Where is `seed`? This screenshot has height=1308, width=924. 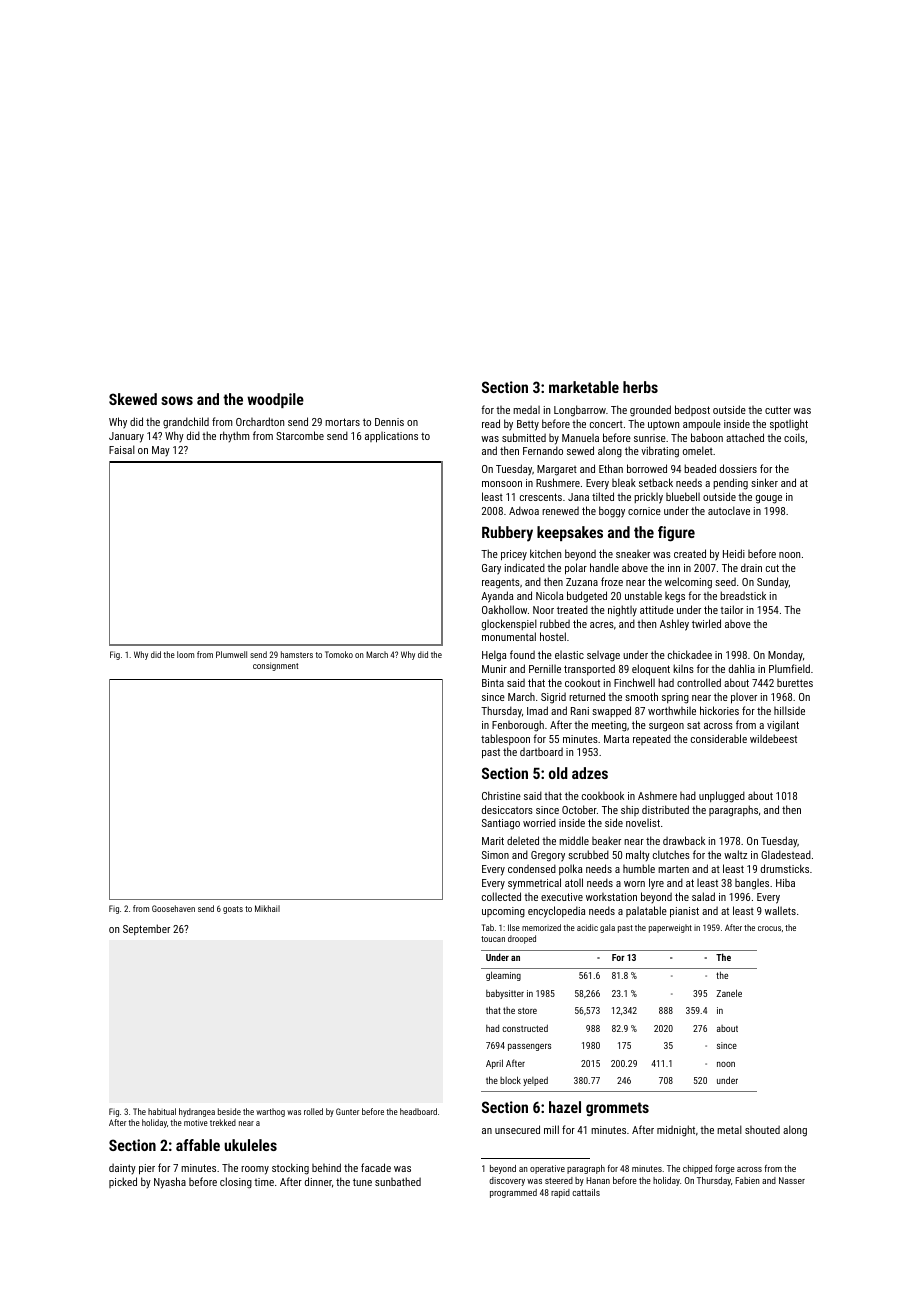
seed is located at coordinates (725, 581).
